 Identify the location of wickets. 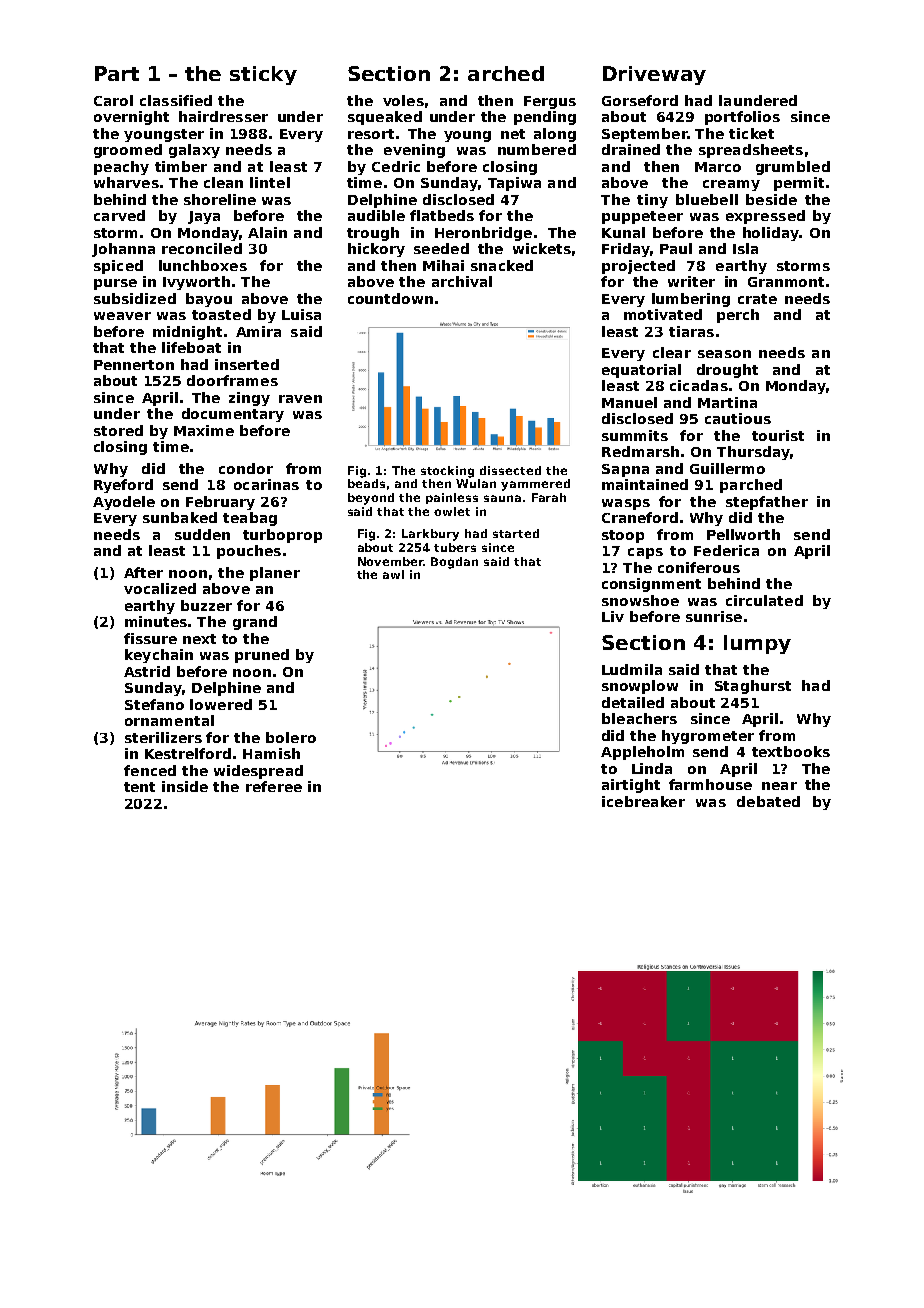
(542, 248).
